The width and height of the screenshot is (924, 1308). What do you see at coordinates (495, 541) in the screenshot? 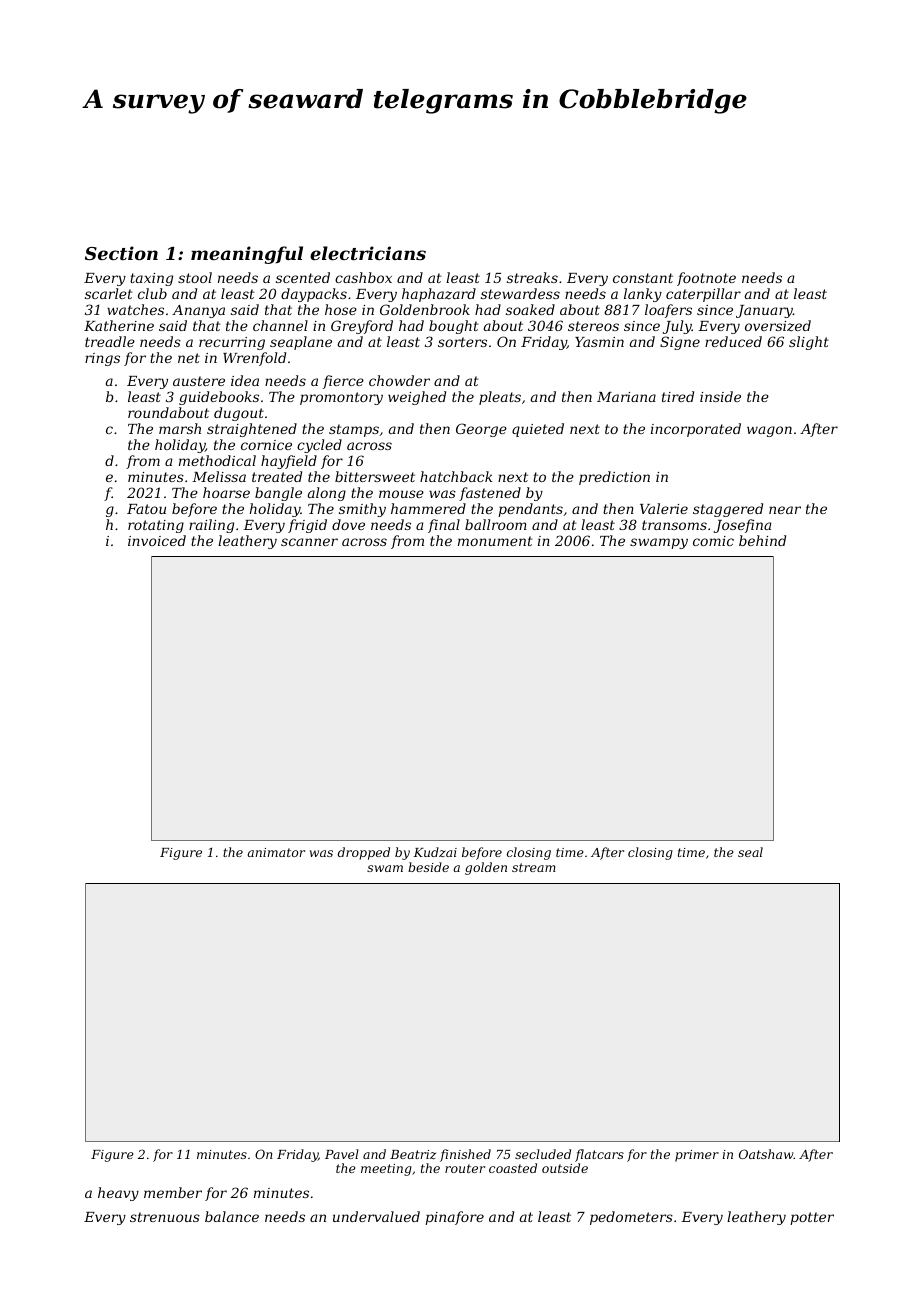
I see `monument` at bounding box center [495, 541].
